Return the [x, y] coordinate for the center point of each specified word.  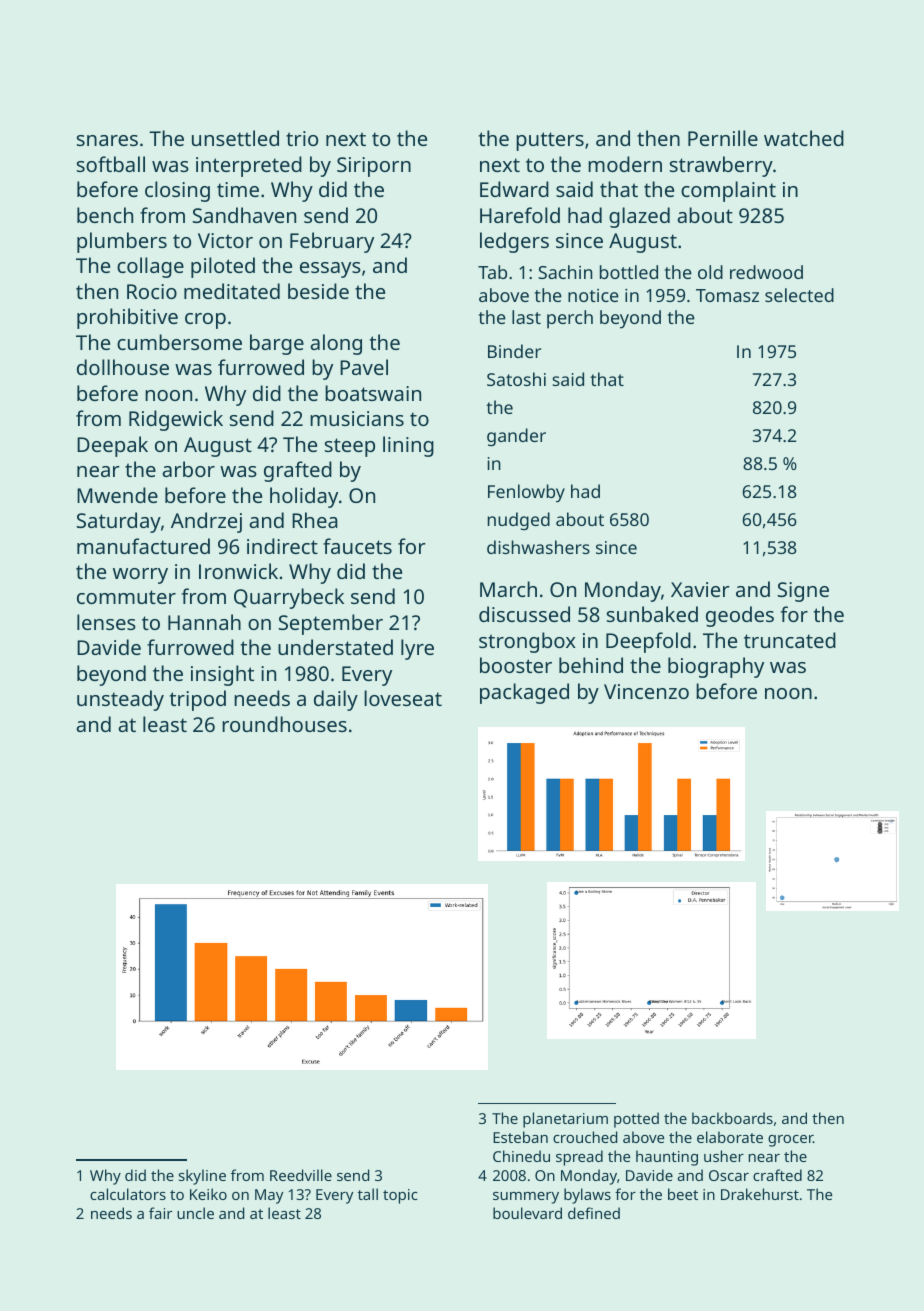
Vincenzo [646, 691]
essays [330, 270]
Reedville [301, 1175]
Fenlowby [526, 493]
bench [105, 215]
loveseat [403, 698]
